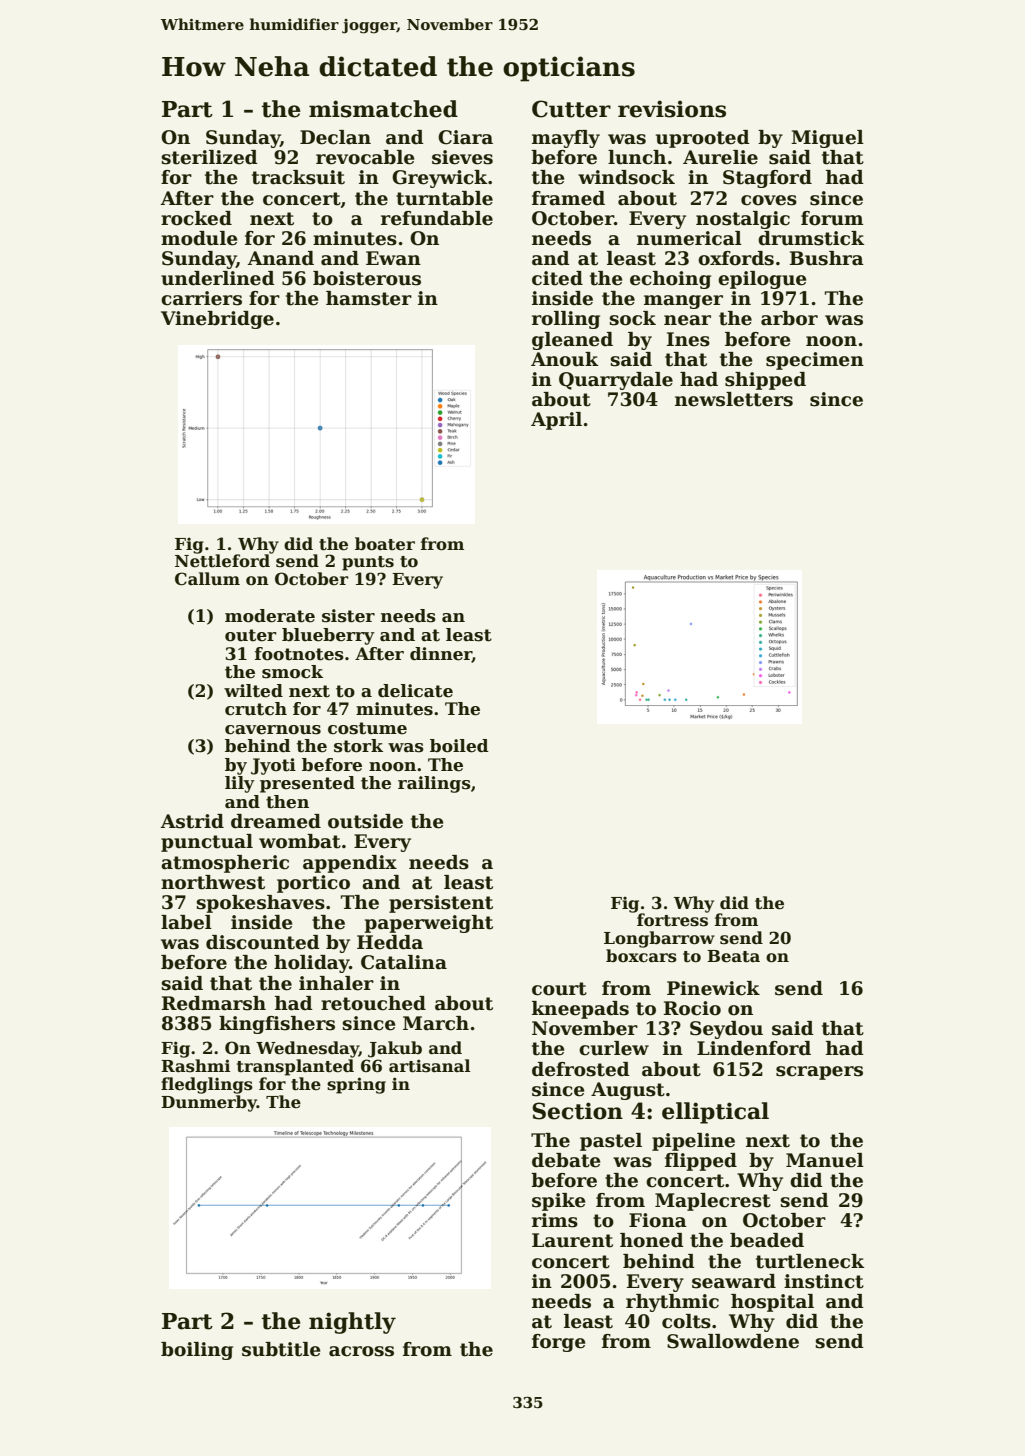  I want to click on Dunmerby, so click(209, 1103).
